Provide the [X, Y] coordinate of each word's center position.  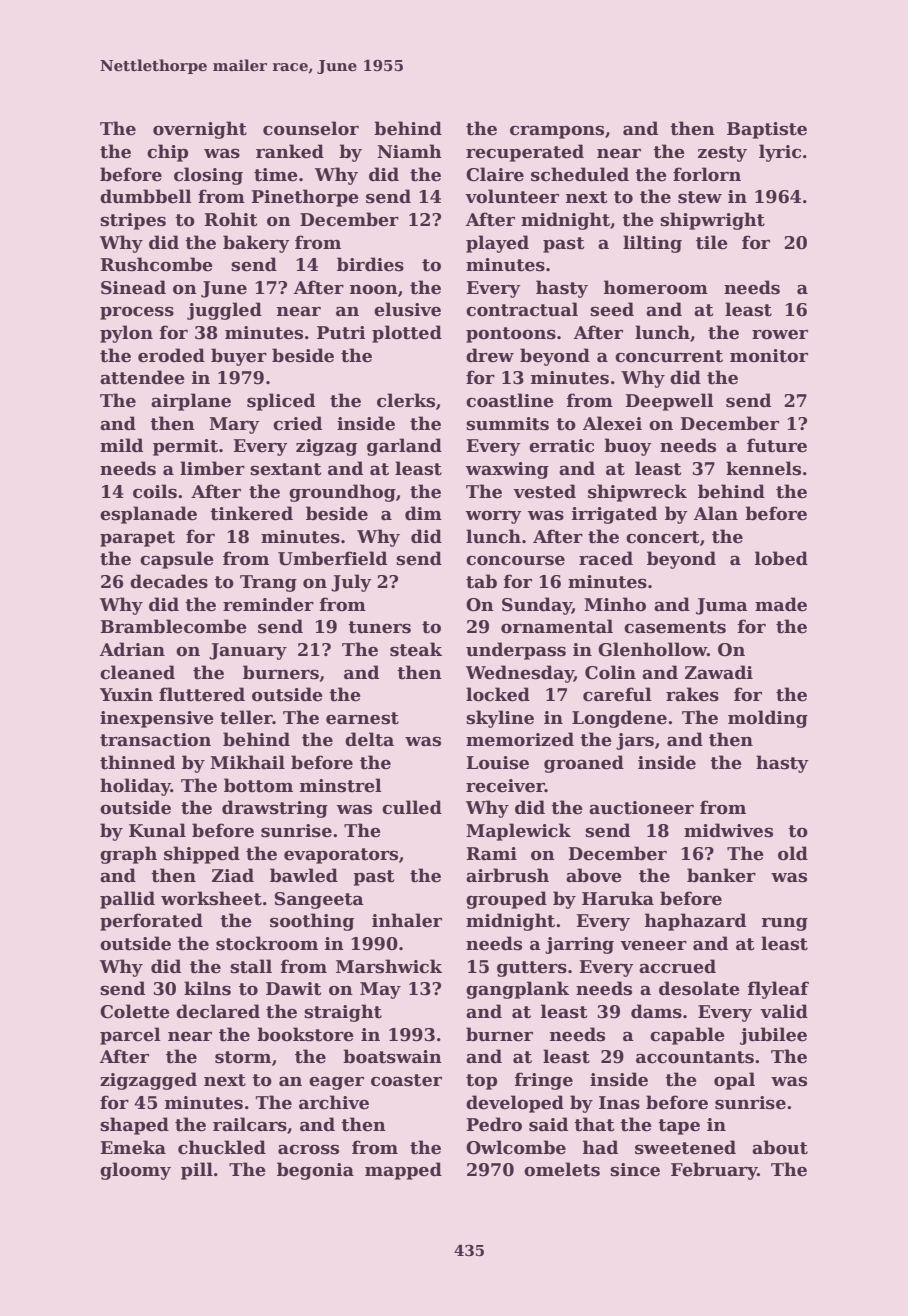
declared [218, 1011]
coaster [406, 1080]
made [781, 604]
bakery [256, 244]
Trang [268, 583]
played [497, 244]
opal [734, 1081]
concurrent [669, 356]
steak [416, 649]
